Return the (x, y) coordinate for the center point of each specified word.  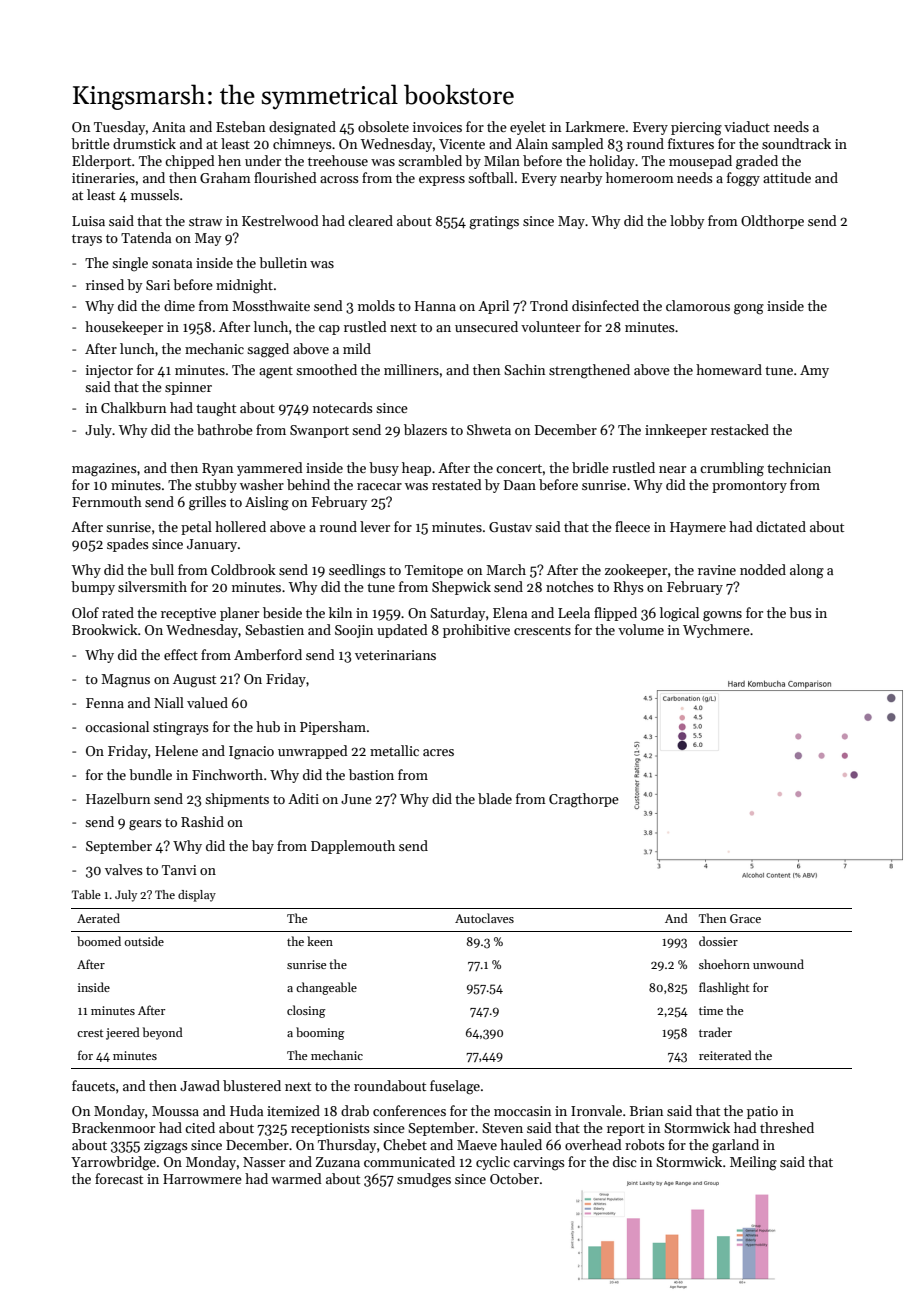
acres (438, 752)
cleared (370, 220)
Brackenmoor (113, 1127)
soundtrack (796, 143)
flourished (285, 177)
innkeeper (676, 431)
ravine (717, 570)
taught (216, 409)
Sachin (524, 369)
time (711, 1010)
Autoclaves (484, 918)
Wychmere (716, 631)
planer (239, 614)
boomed (99, 941)
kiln (340, 612)
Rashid (202, 821)
